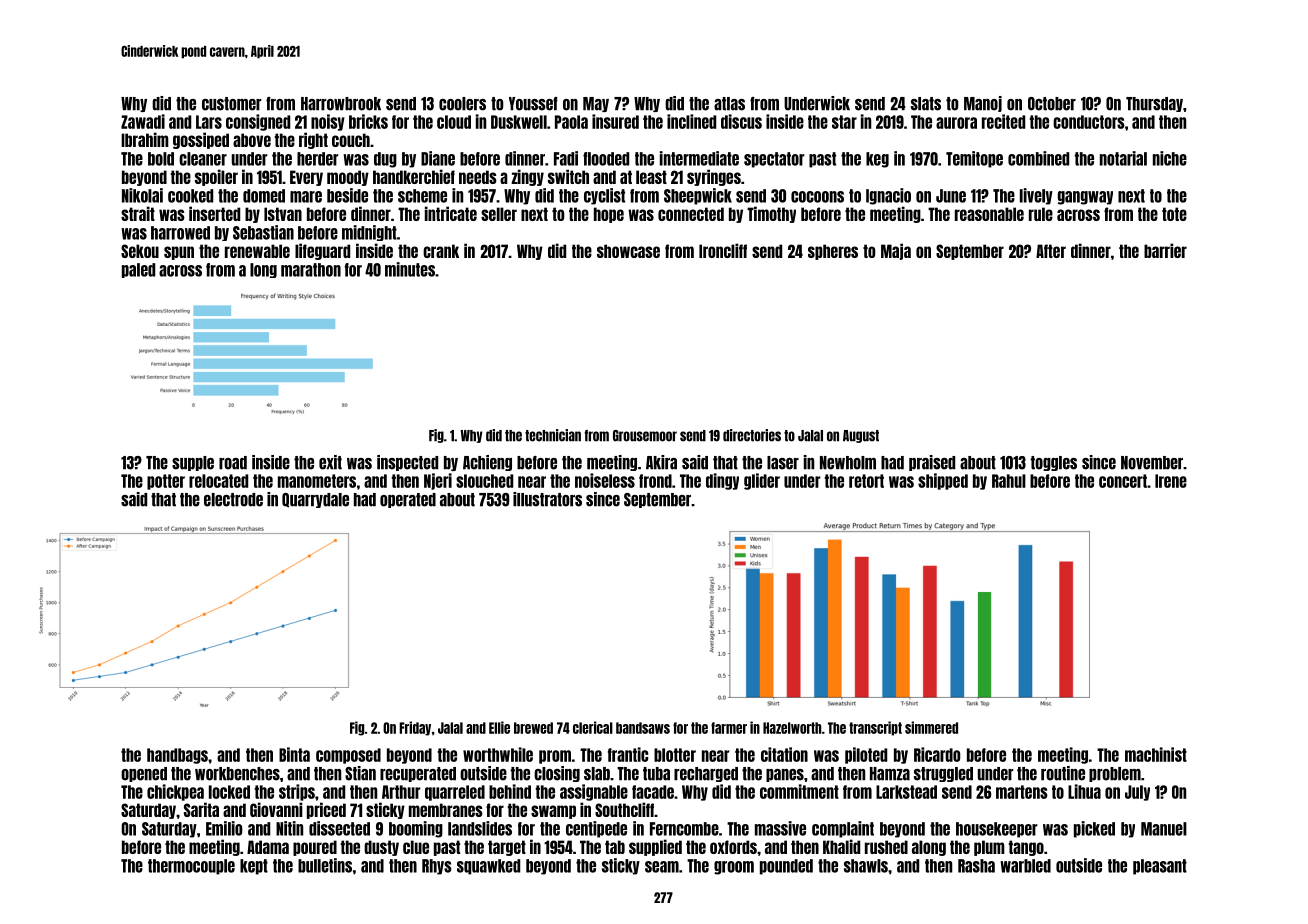  What do you see at coordinates (1160, 867) in the document?
I see `pleasant` at bounding box center [1160, 867].
